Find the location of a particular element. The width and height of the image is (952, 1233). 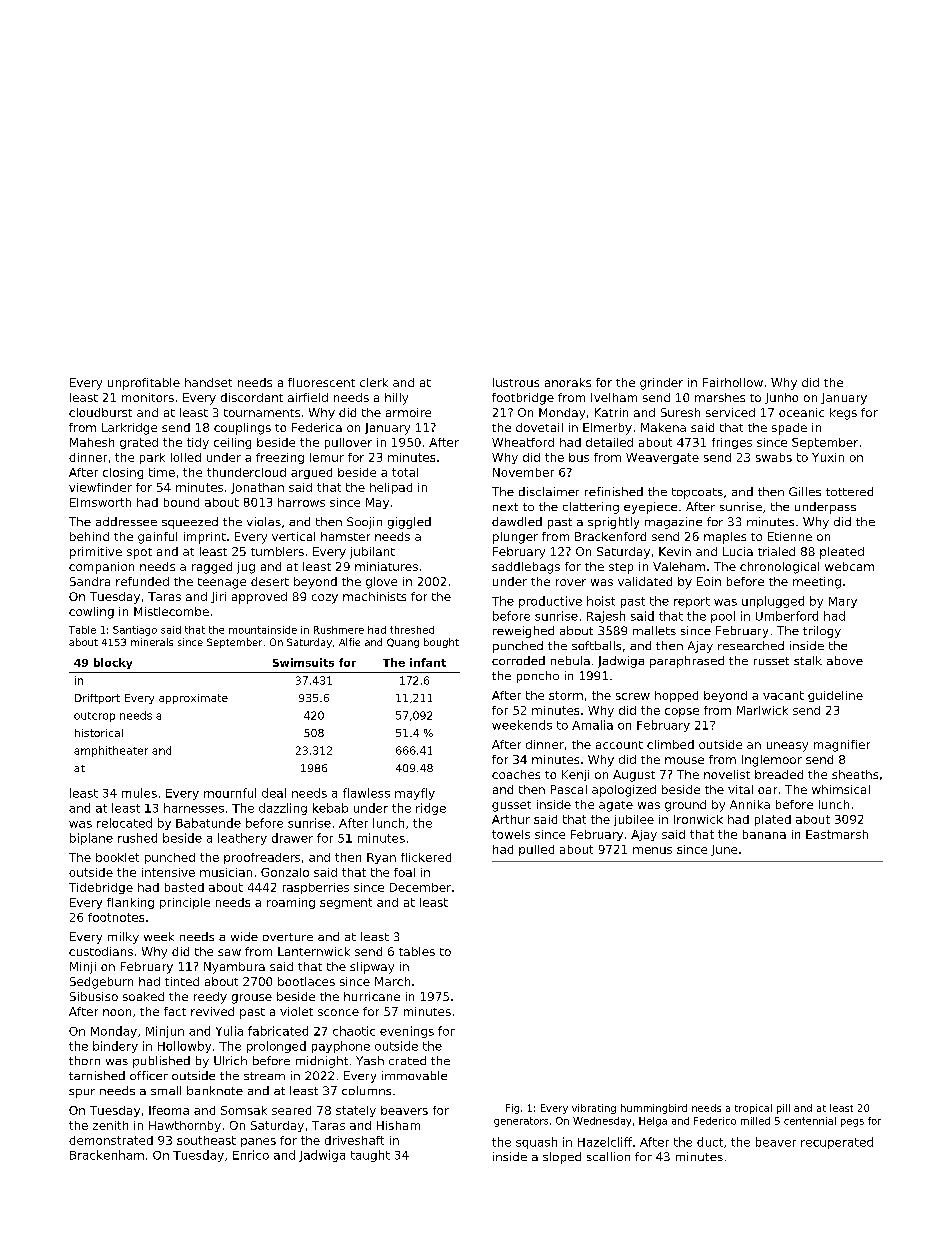

spur is located at coordinates (82, 1093).
